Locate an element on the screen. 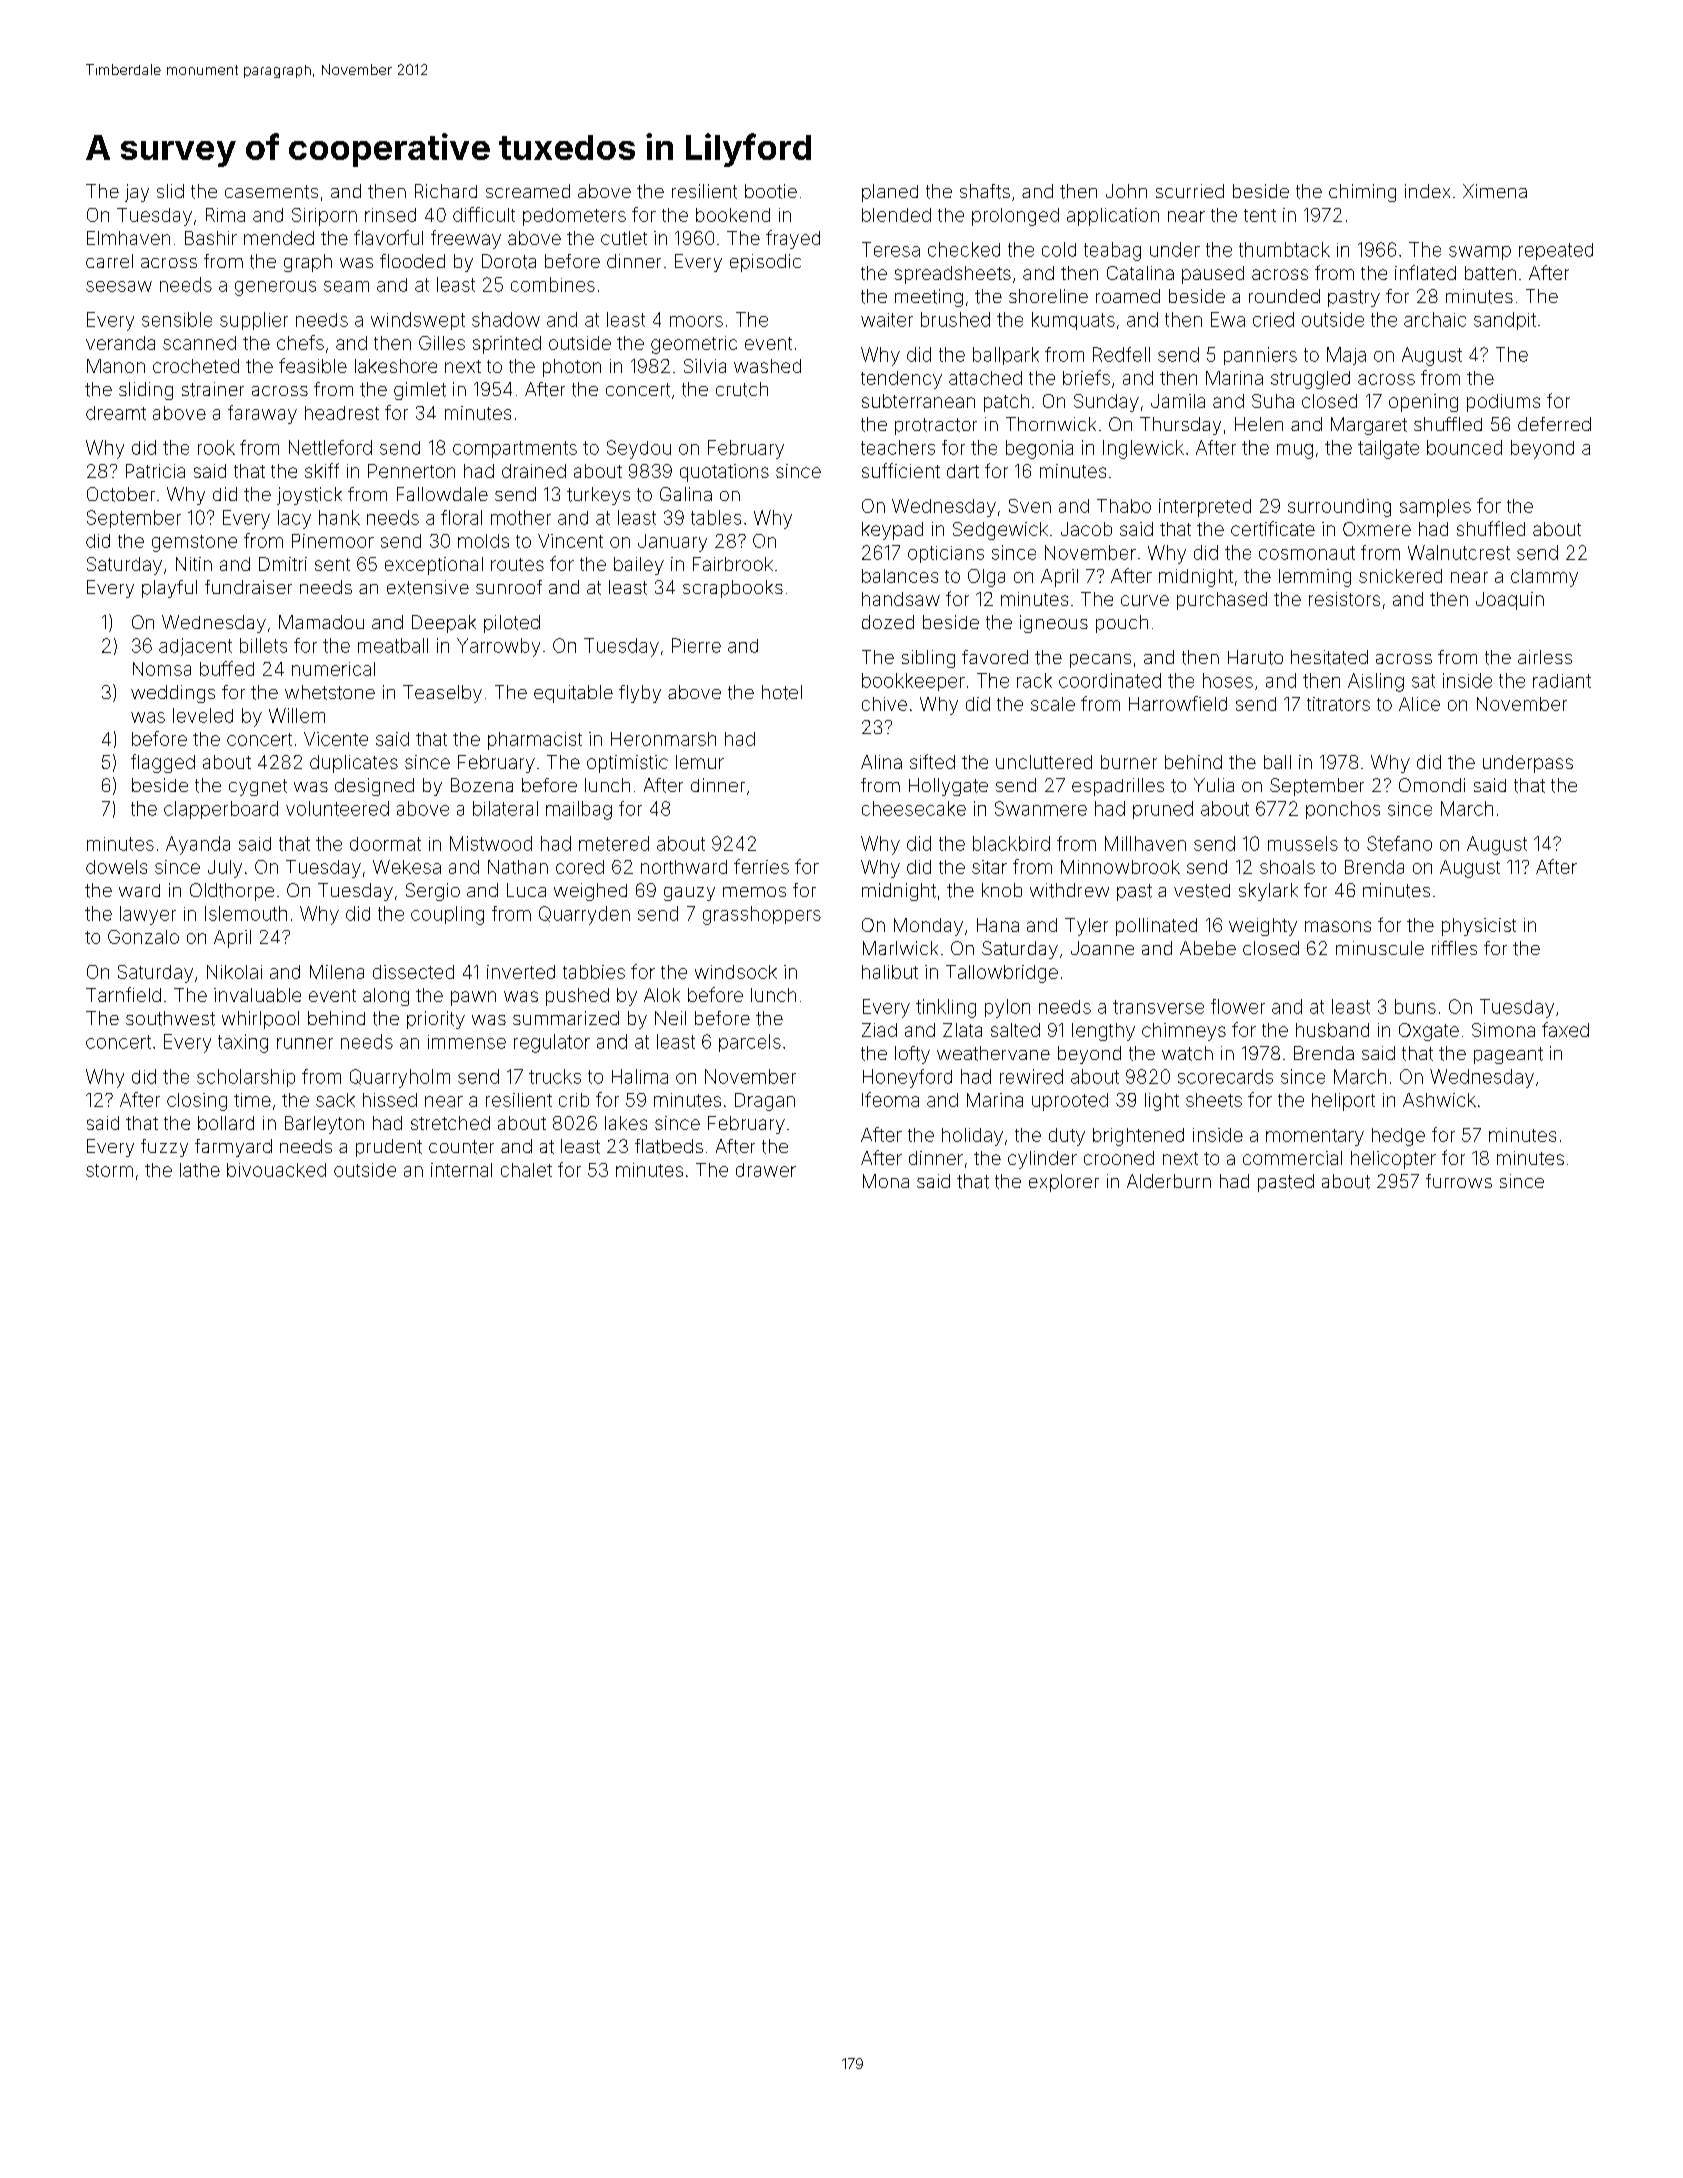  index is located at coordinates (1427, 191).
